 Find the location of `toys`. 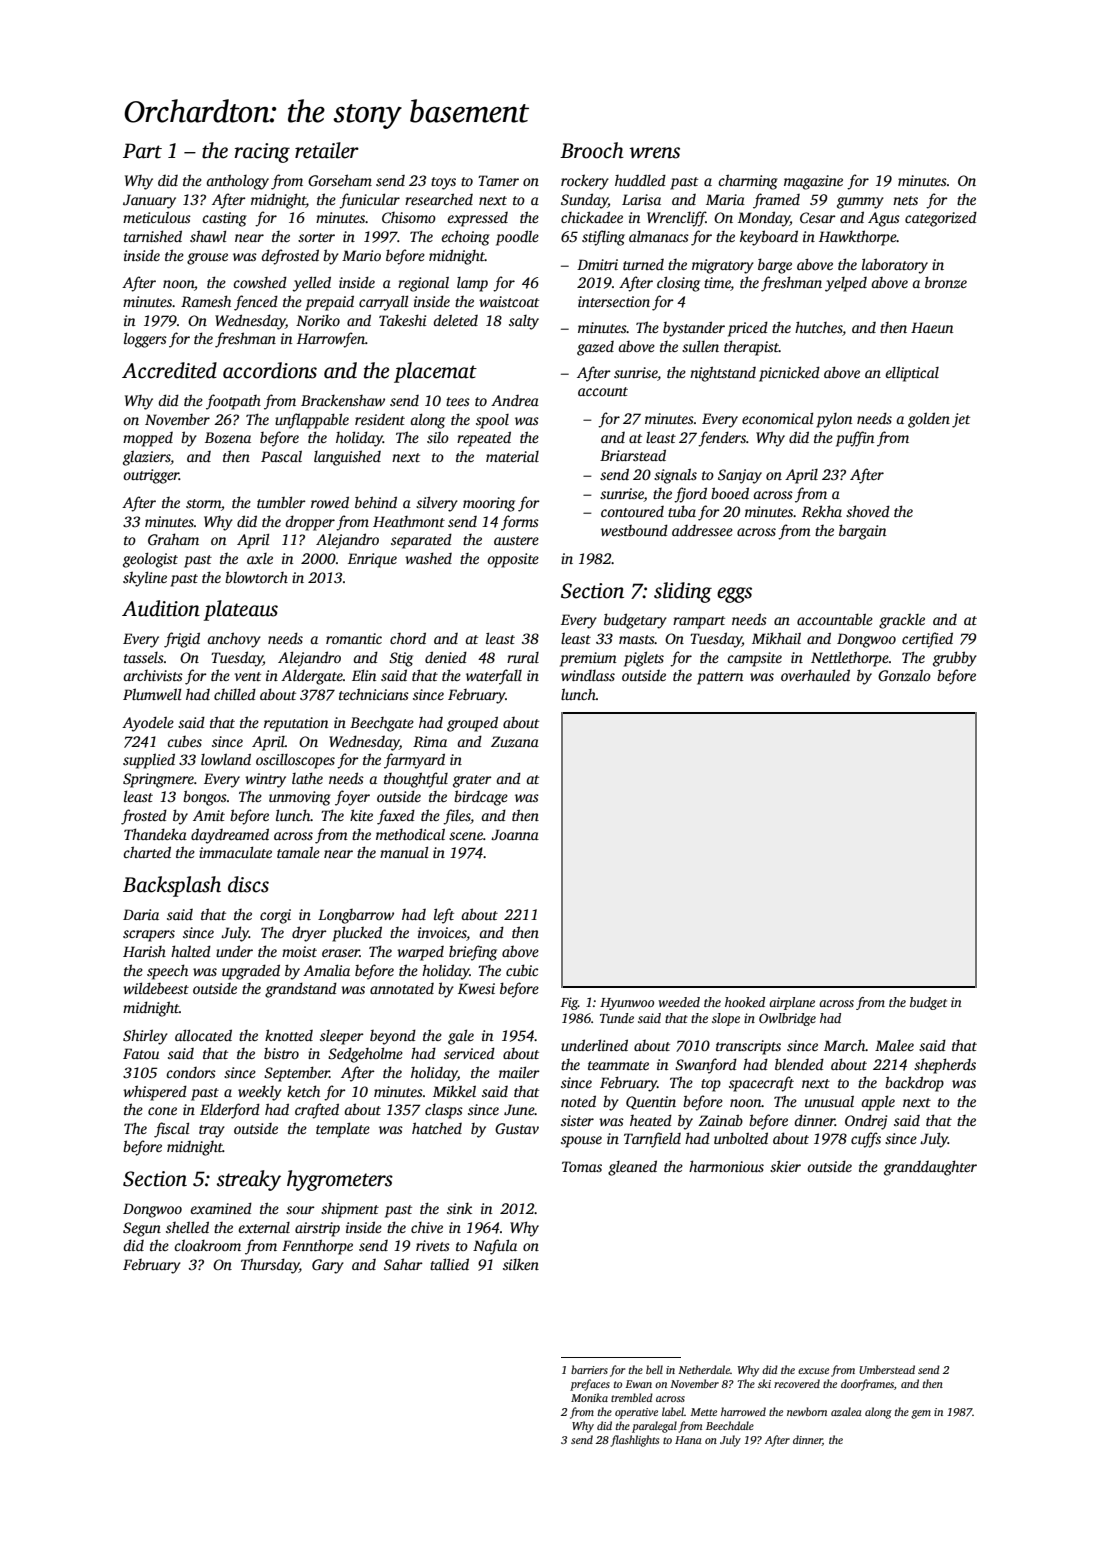

toys is located at coordinates (443, 183).
